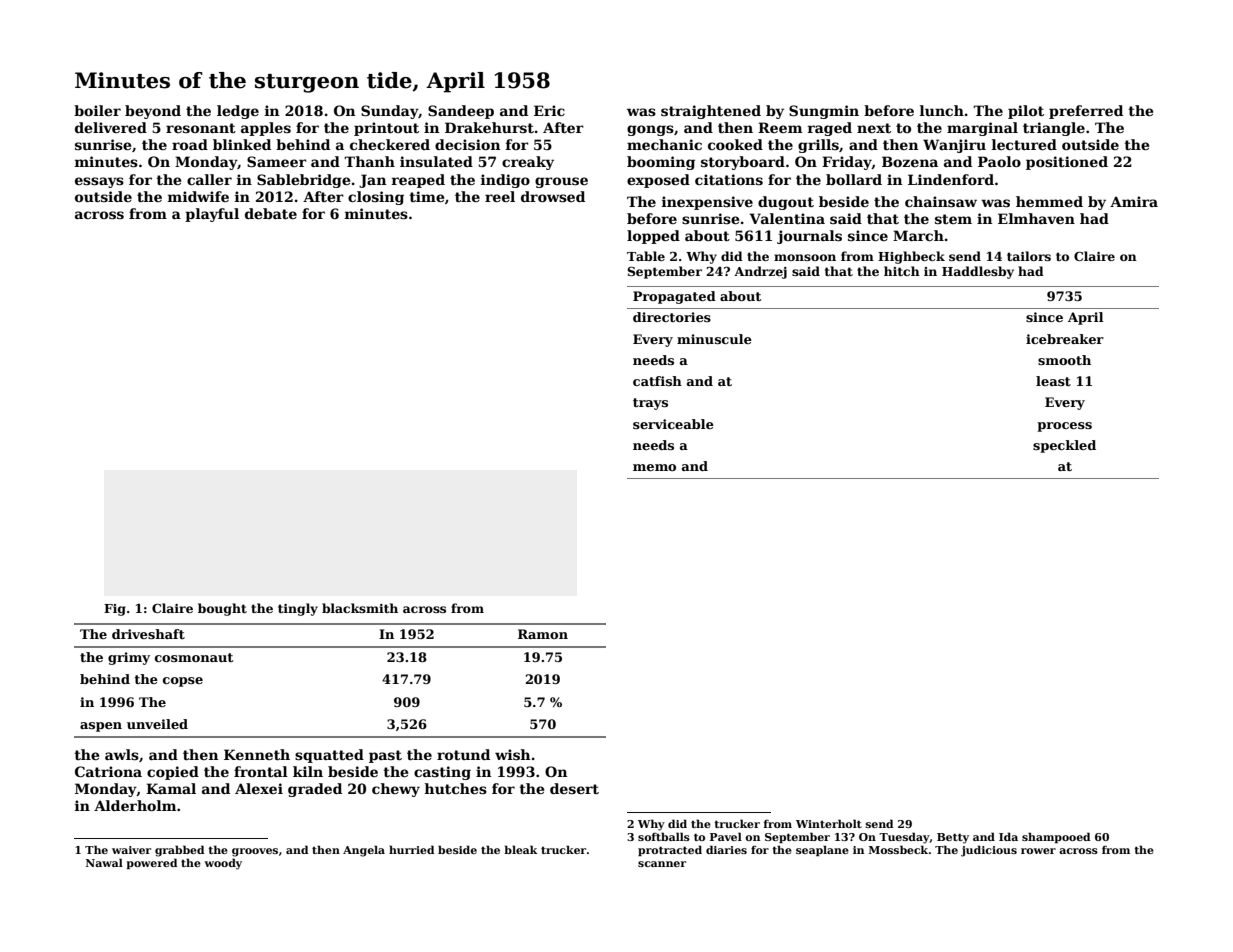  I want to click on rower, so click(1038, 851).
